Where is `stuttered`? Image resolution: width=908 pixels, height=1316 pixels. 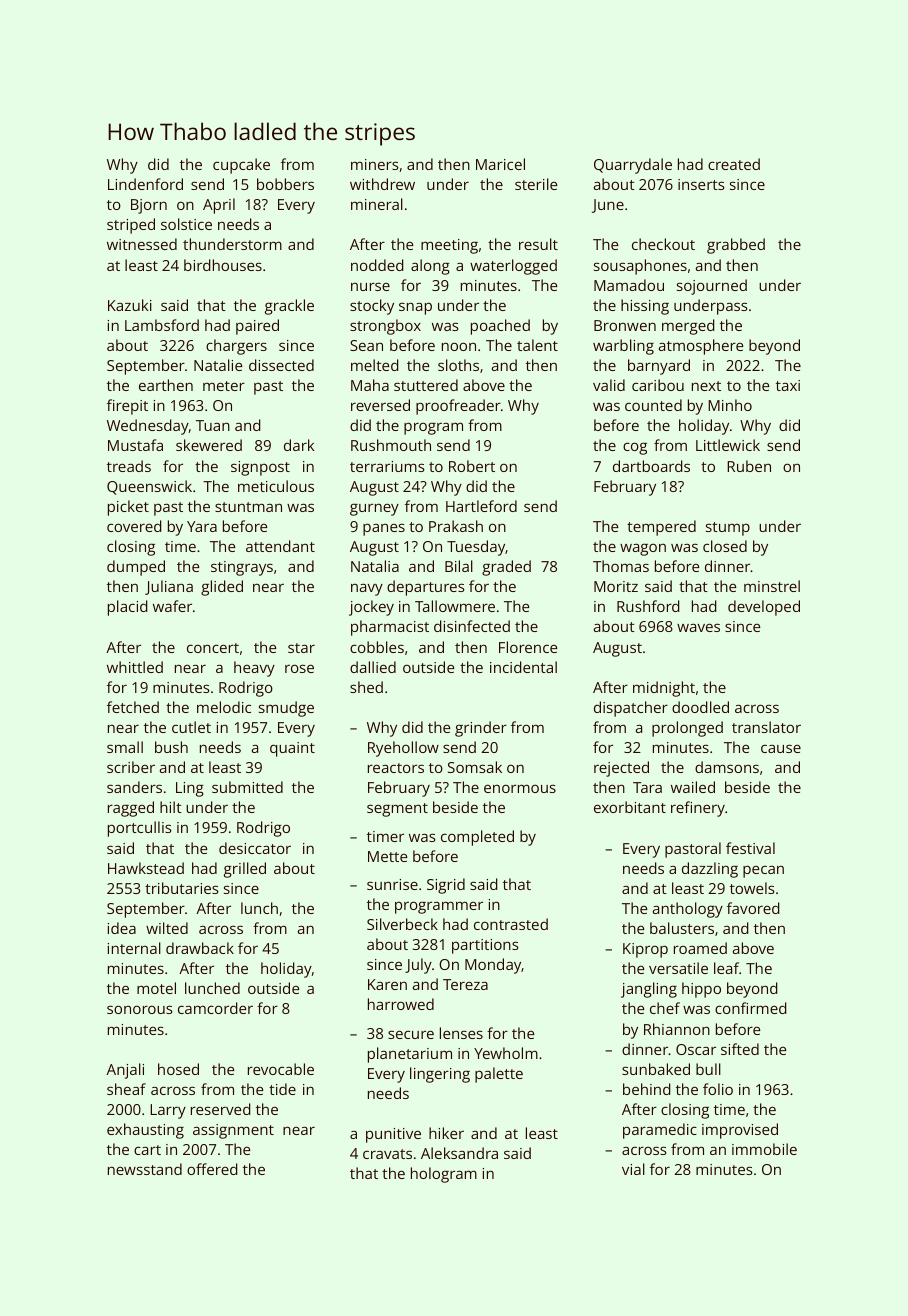 stuttered is located at coordinates (426, 385).
